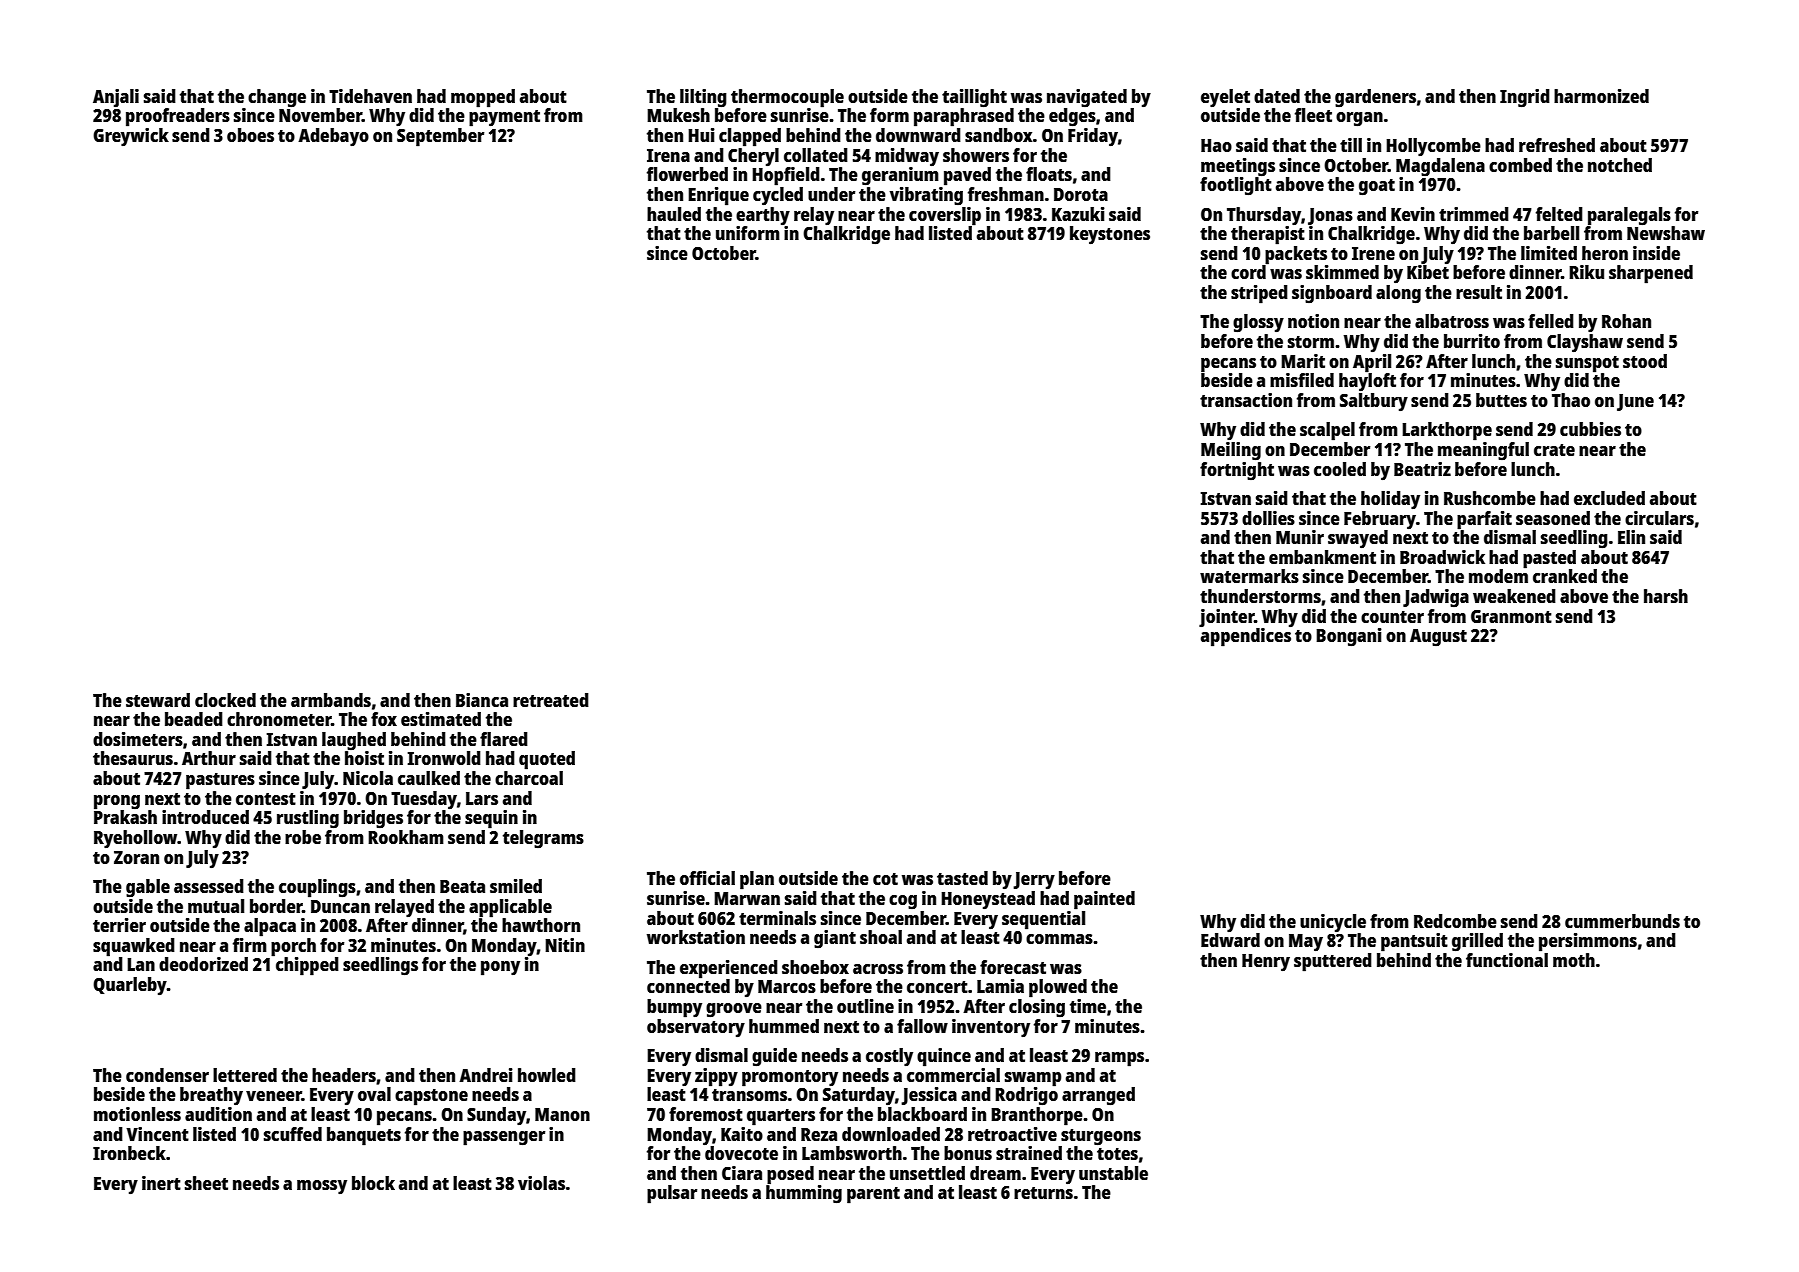 The width and height of the screenshot is (1799, 1272). Describe the element at coordinates (1249, 576) in the screenshot. I see `watermarks` at that location.
